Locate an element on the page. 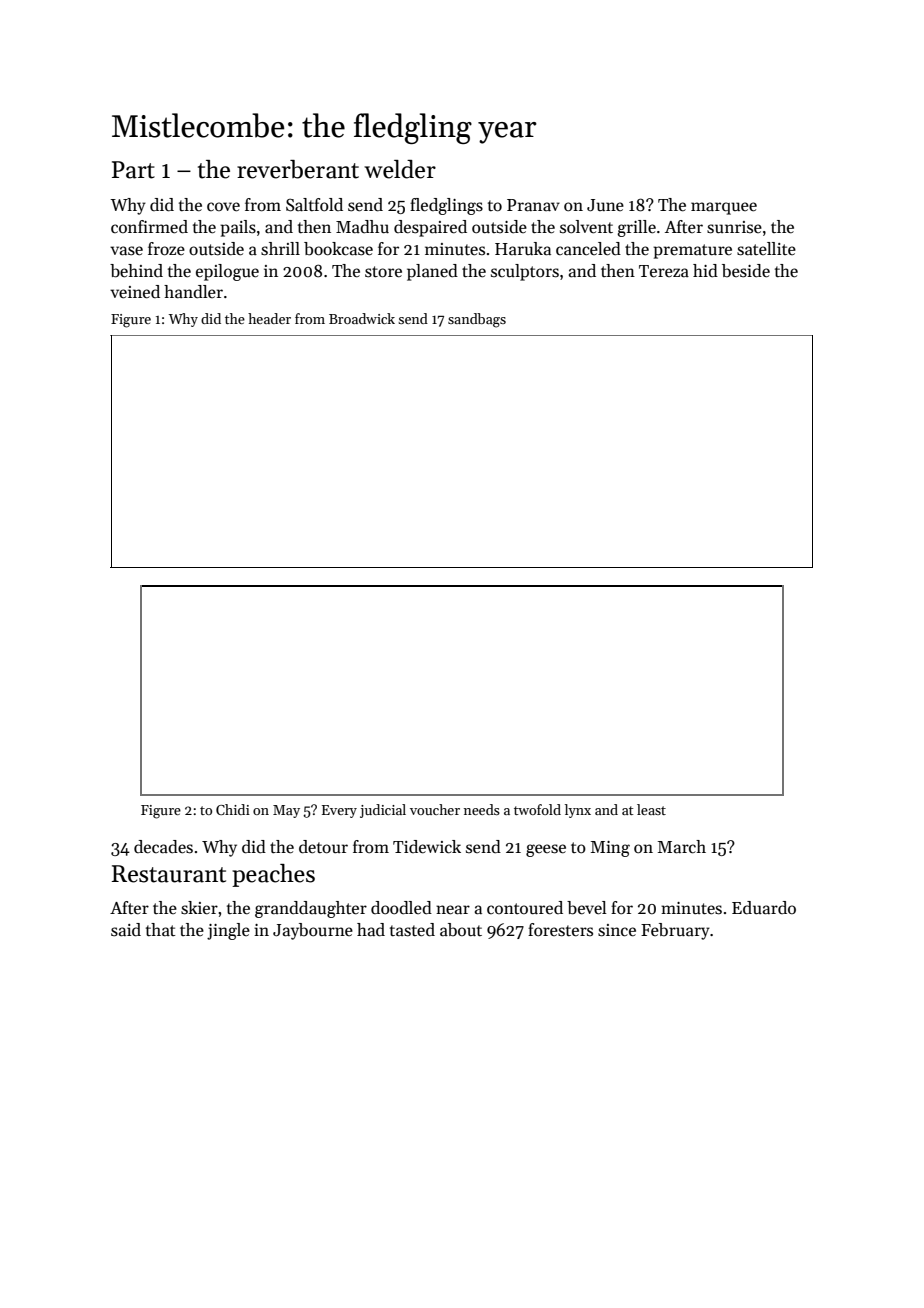  marquee is located at coordinates (724, 208).
